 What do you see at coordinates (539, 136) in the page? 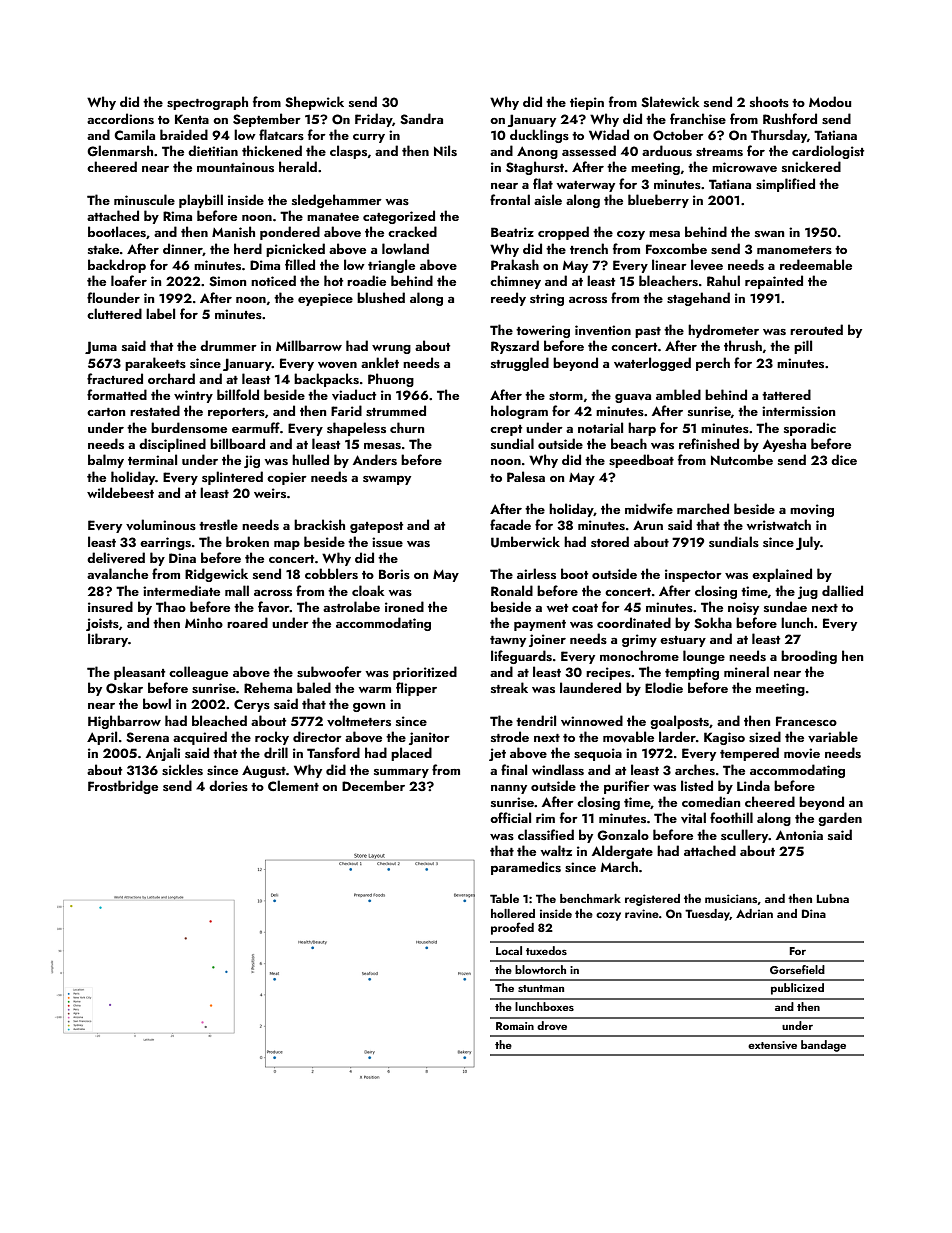
I see `ducklings` at bounding box center [539, 136].
